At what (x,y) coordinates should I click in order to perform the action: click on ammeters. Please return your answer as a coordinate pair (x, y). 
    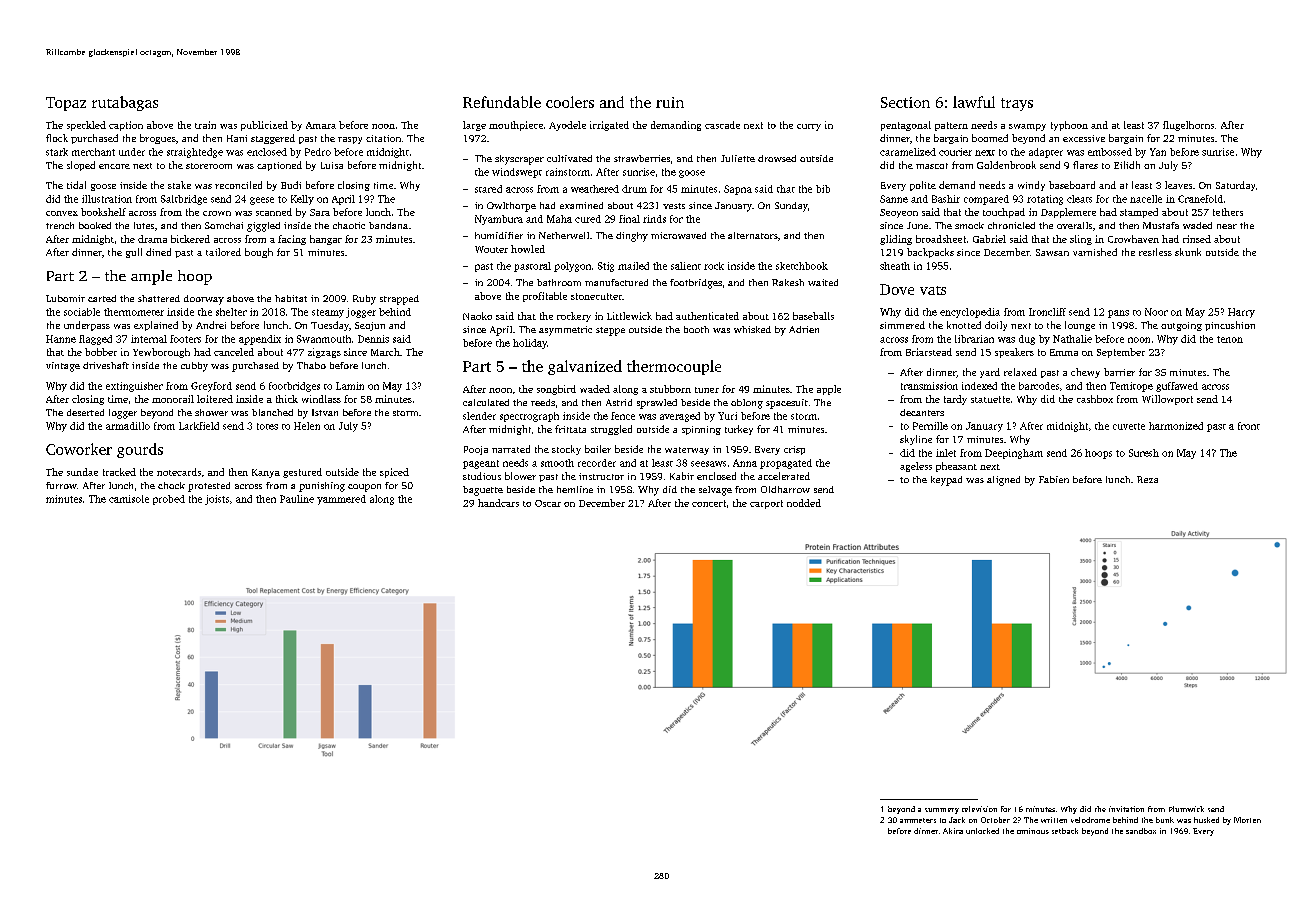
    Looking at the image, I should click on (918, 820).
